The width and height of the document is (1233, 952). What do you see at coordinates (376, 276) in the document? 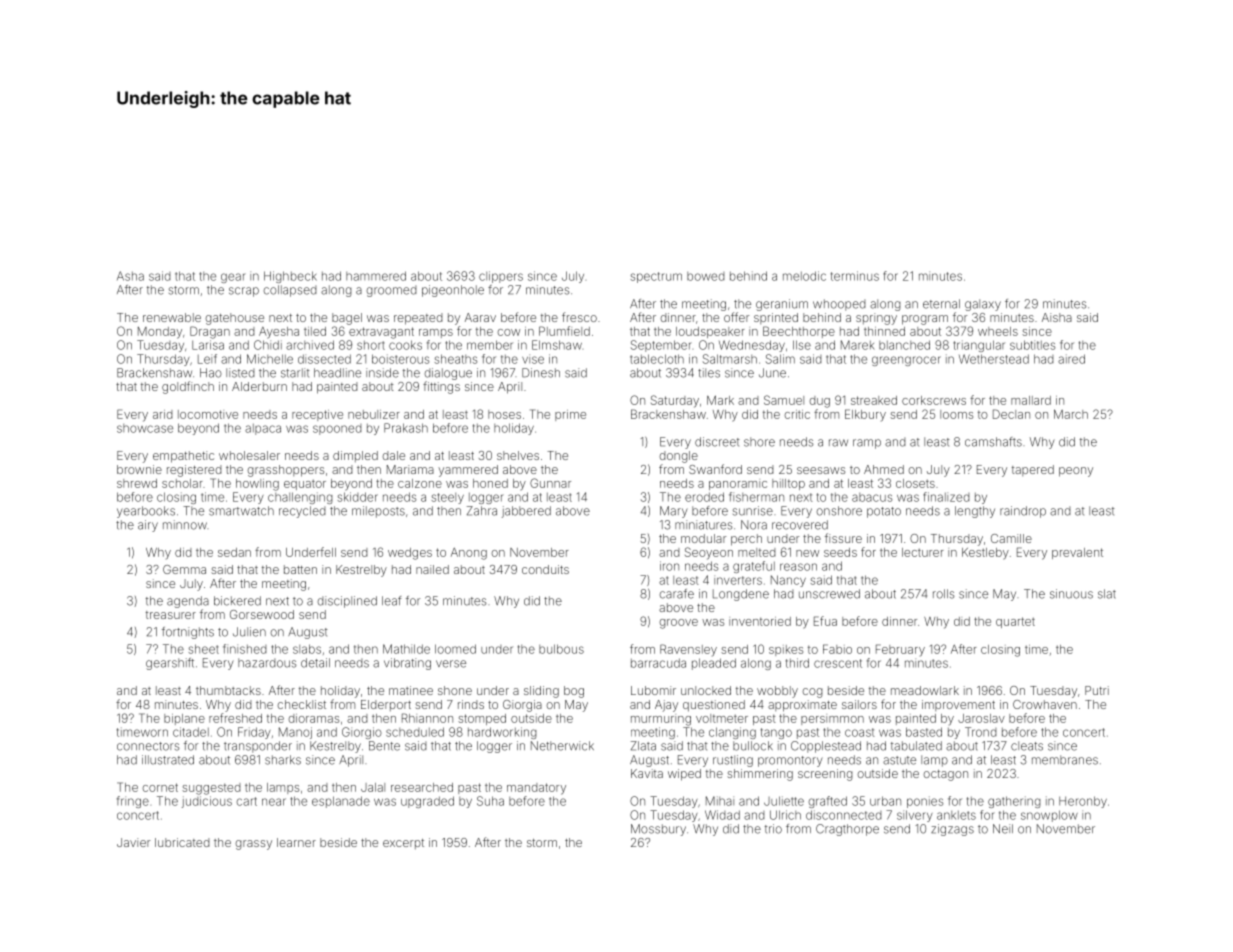
I see `hammered` at bounding box center [376, 276].
